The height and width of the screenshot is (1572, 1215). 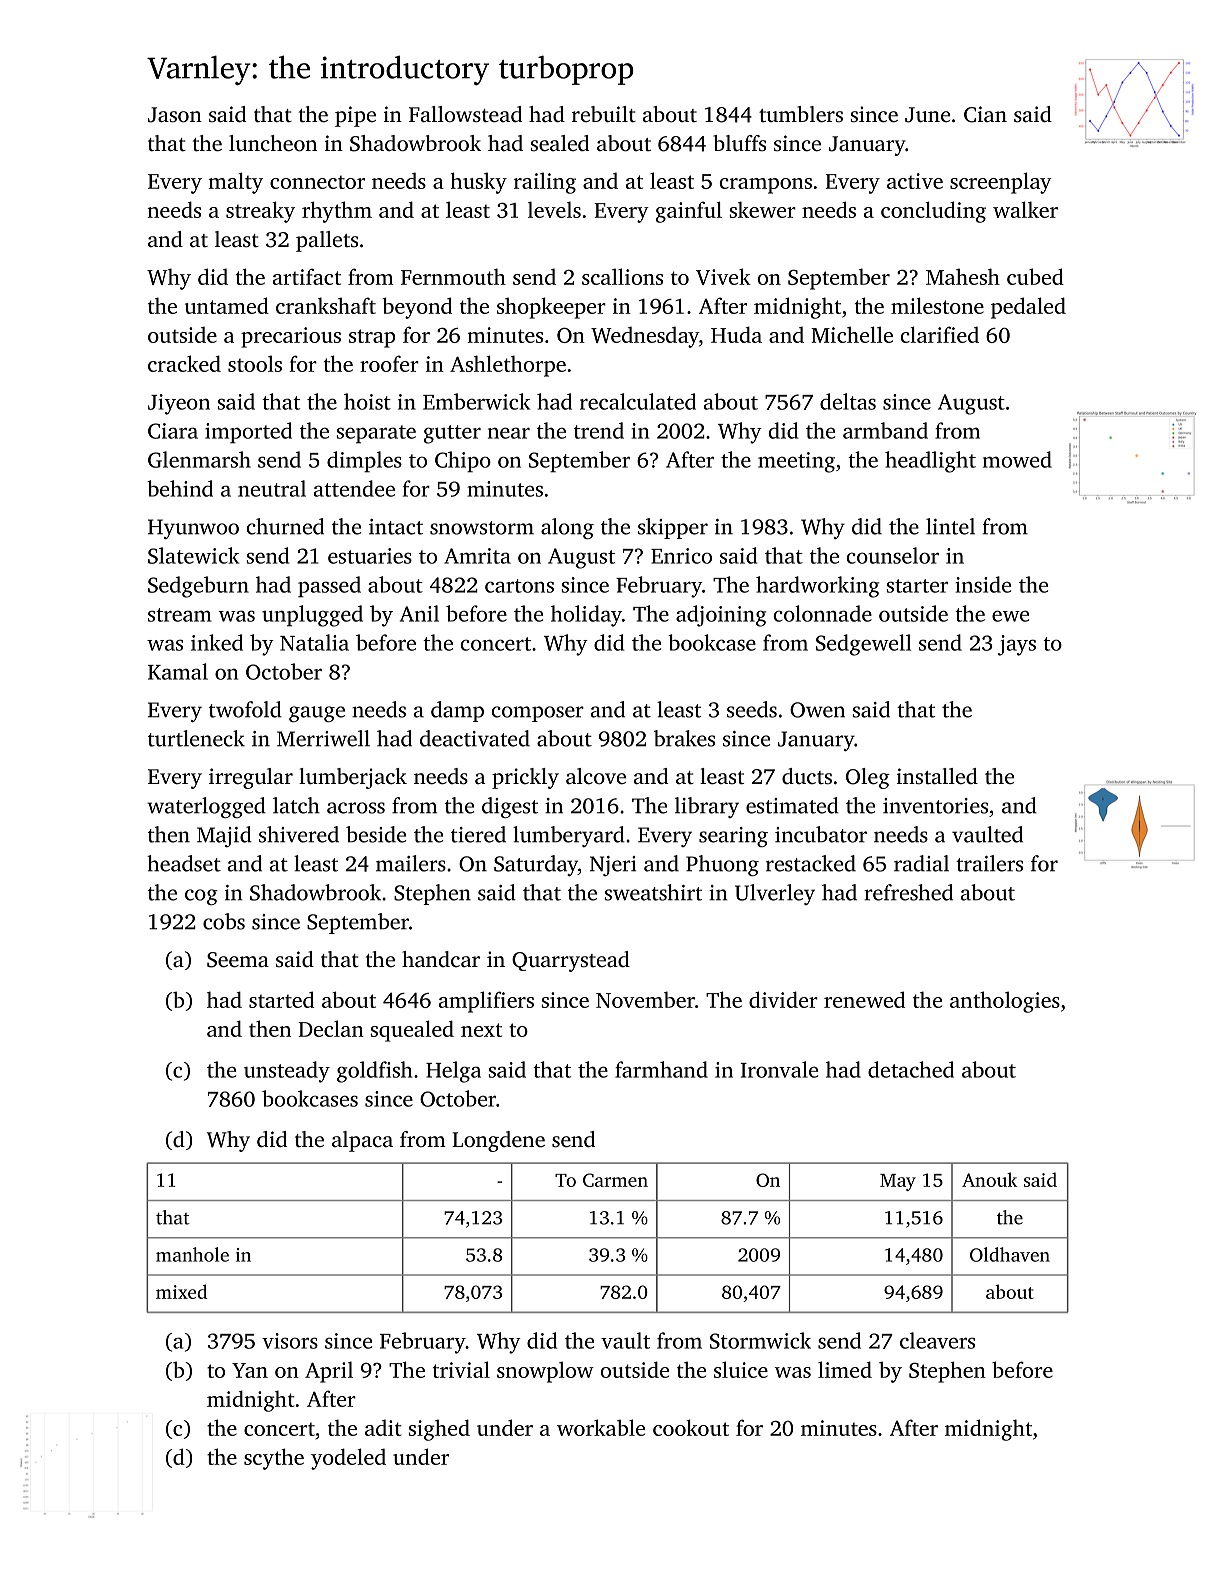 I want to click on cracked, so click(x=184, y=363).
